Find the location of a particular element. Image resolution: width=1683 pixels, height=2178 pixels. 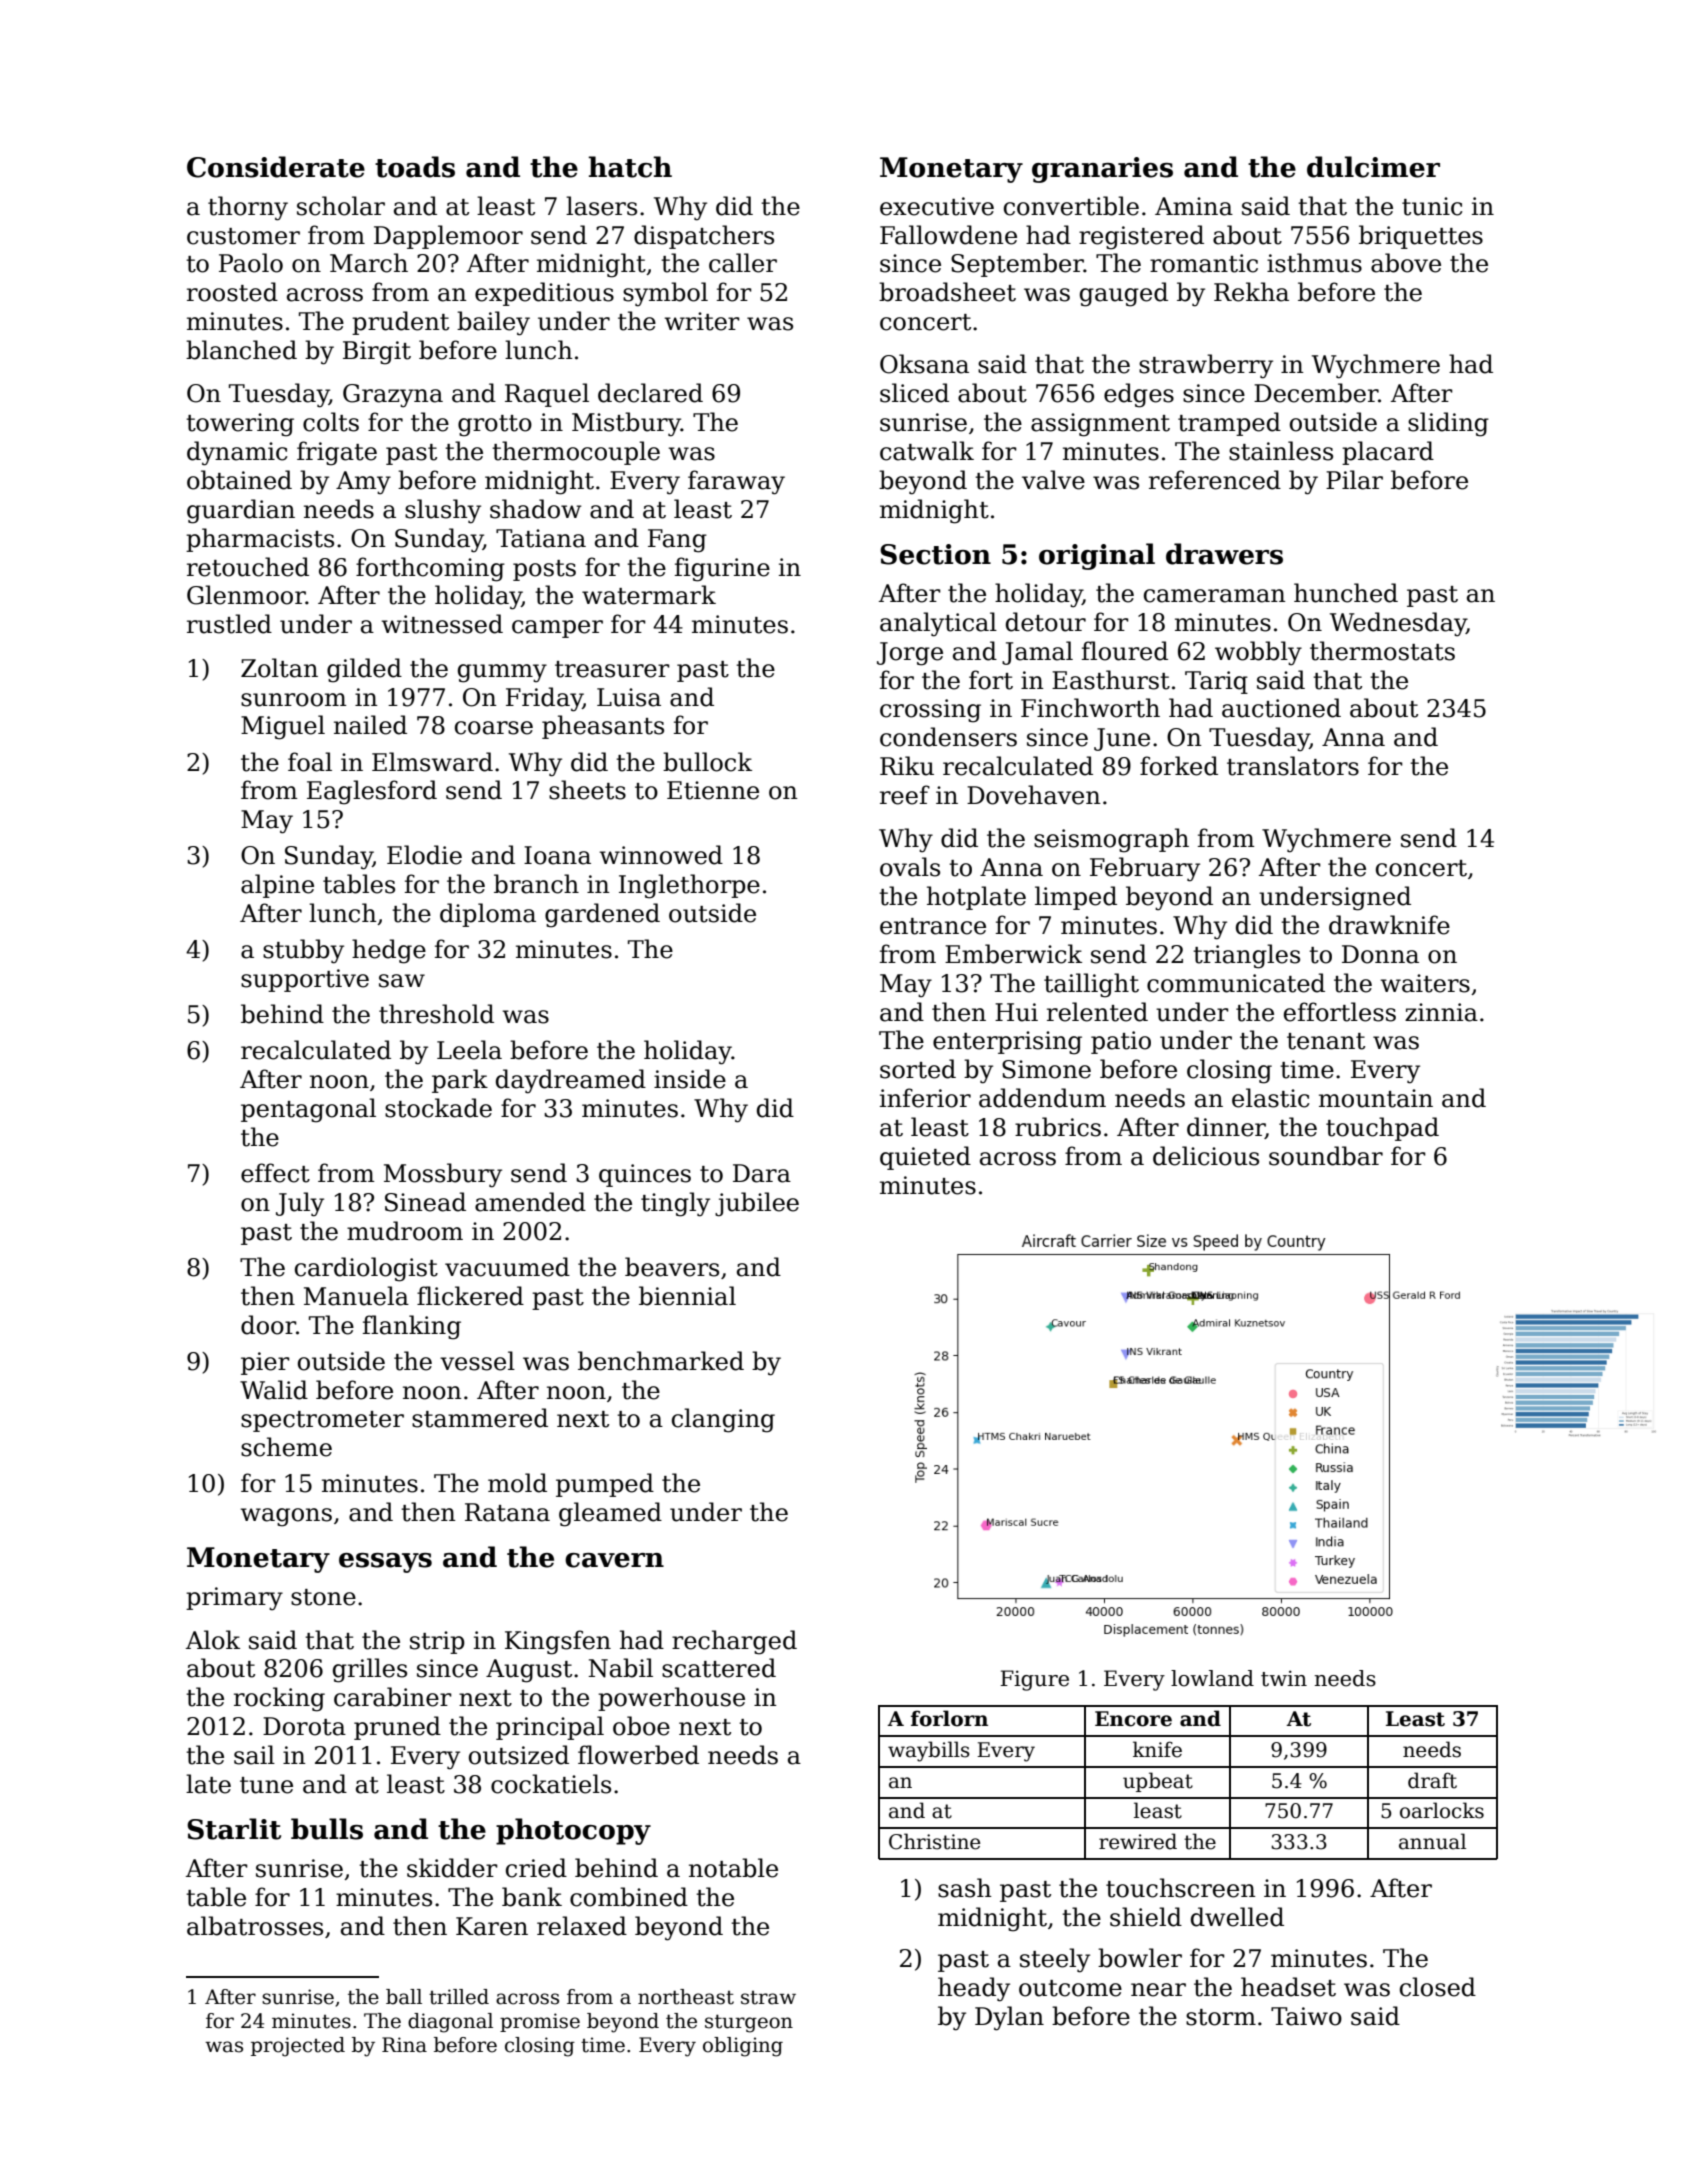

Sinead is located at coordinates (425, 1202).
